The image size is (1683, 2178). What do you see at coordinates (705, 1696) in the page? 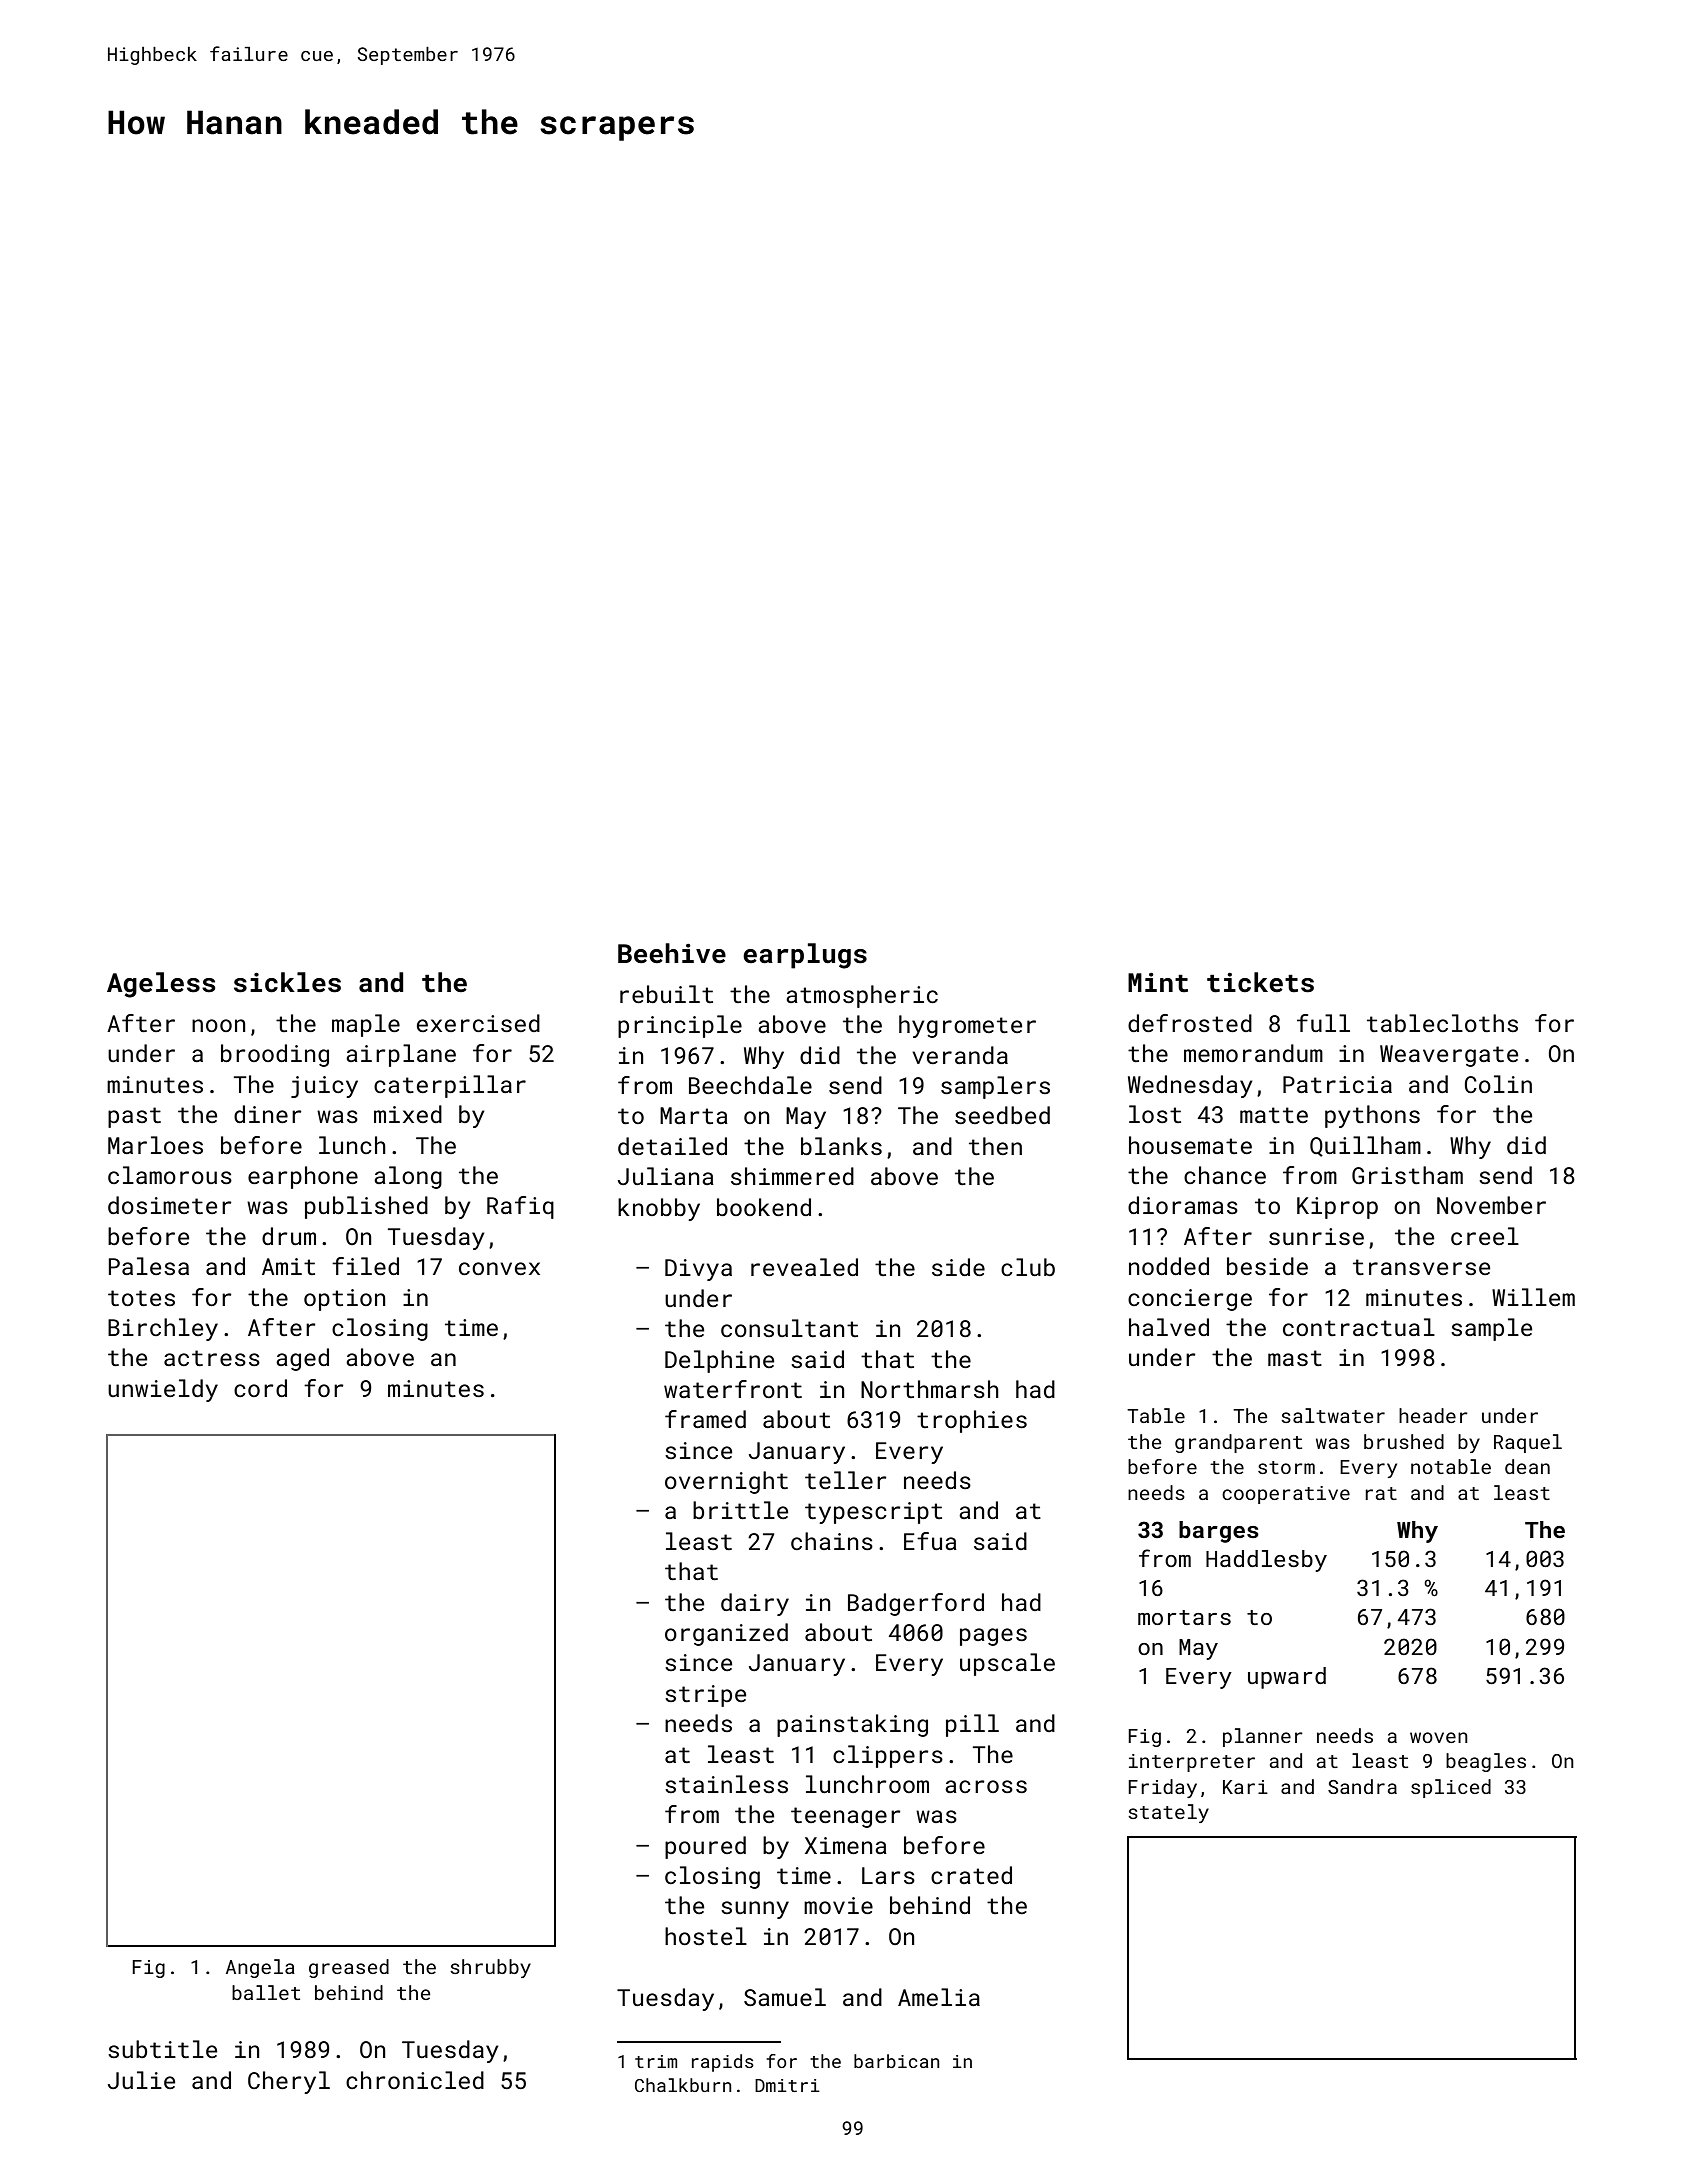
I see `stripe` at bounding box center [705, 1696].
